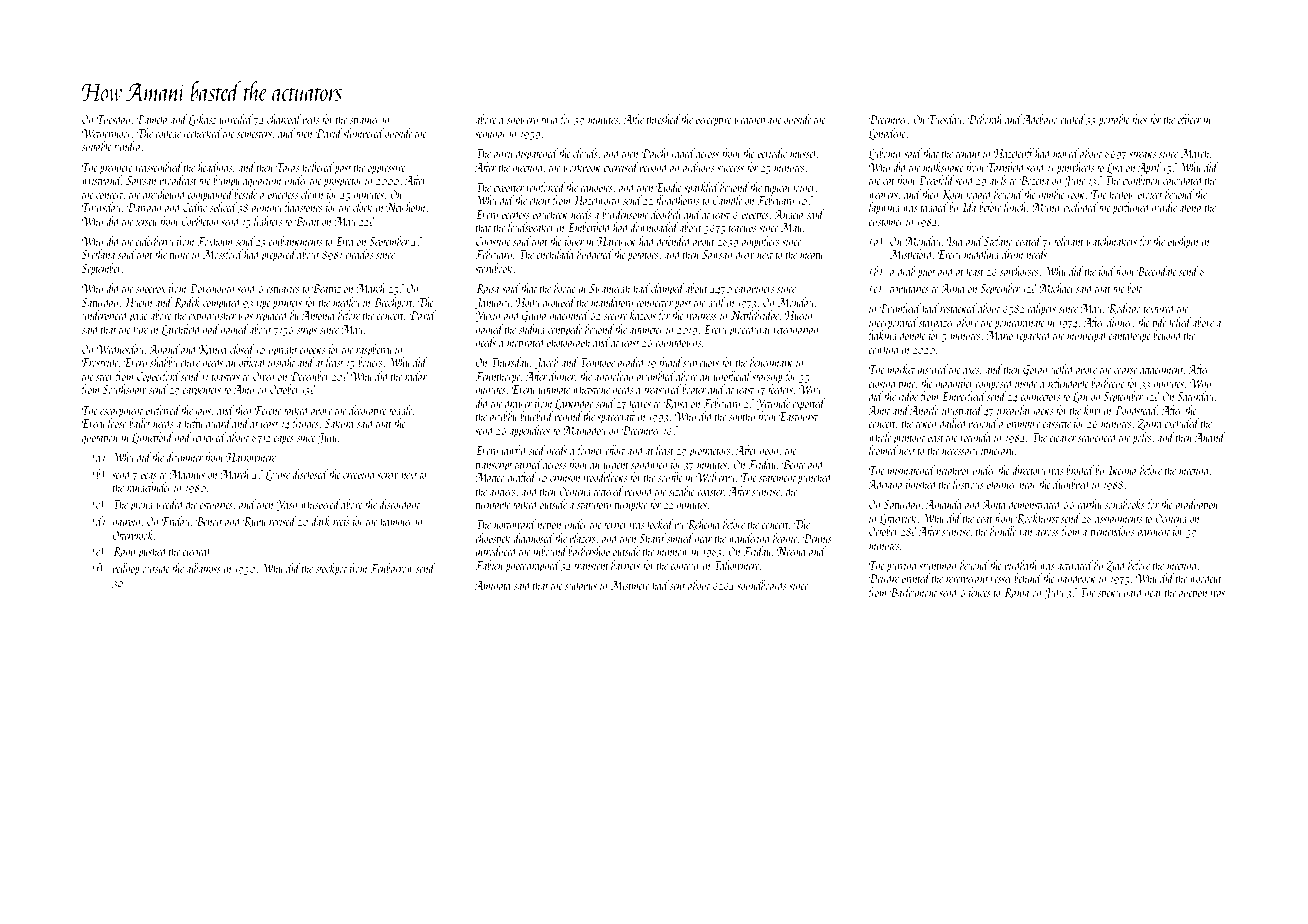 The image size is (1308, 924). What do you see at coordinates (126, 569) in the image?
I see `bellhop` at bounding box center [126, 569].
